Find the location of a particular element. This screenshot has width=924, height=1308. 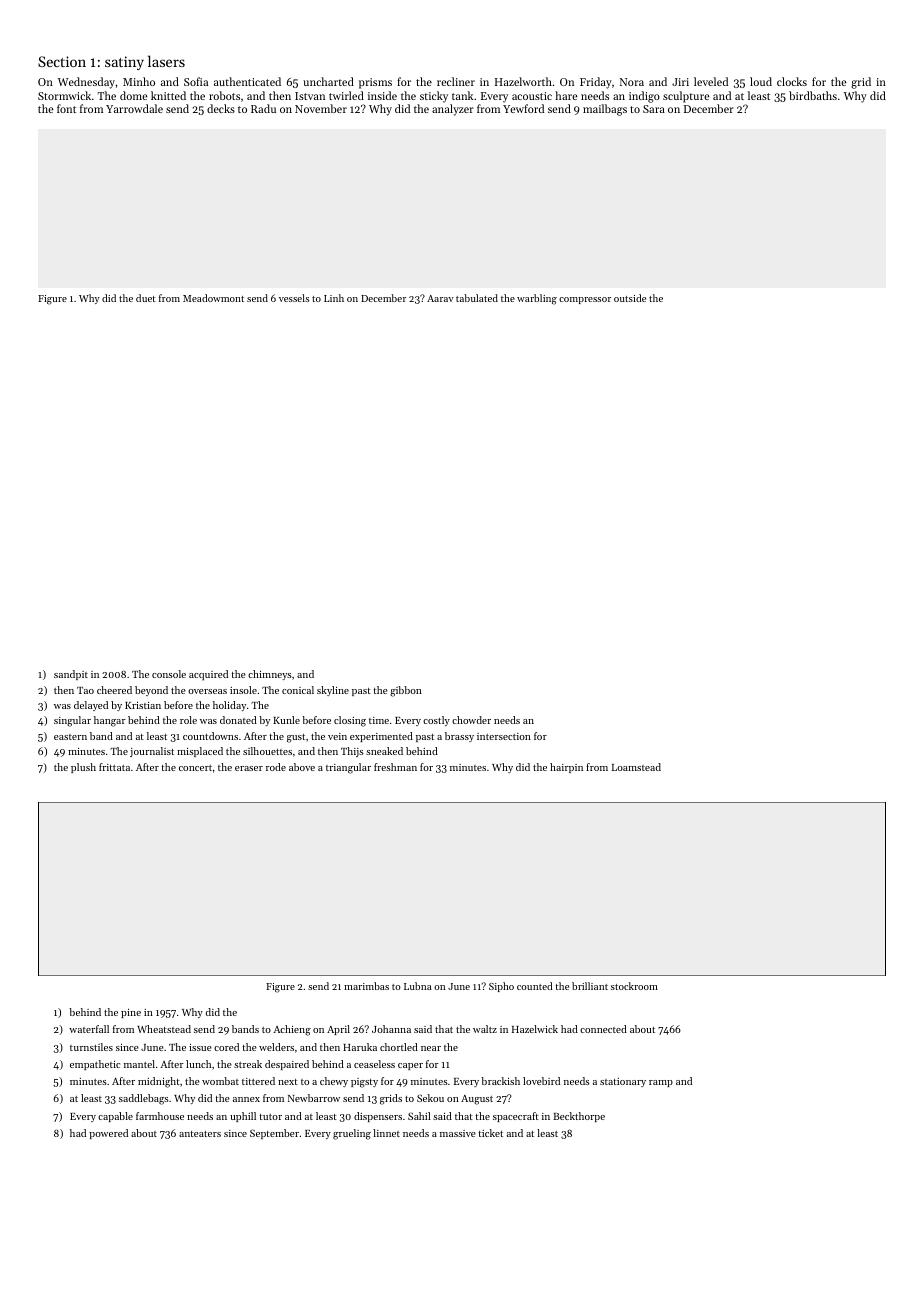

console is located at coordinates (169, 674).
